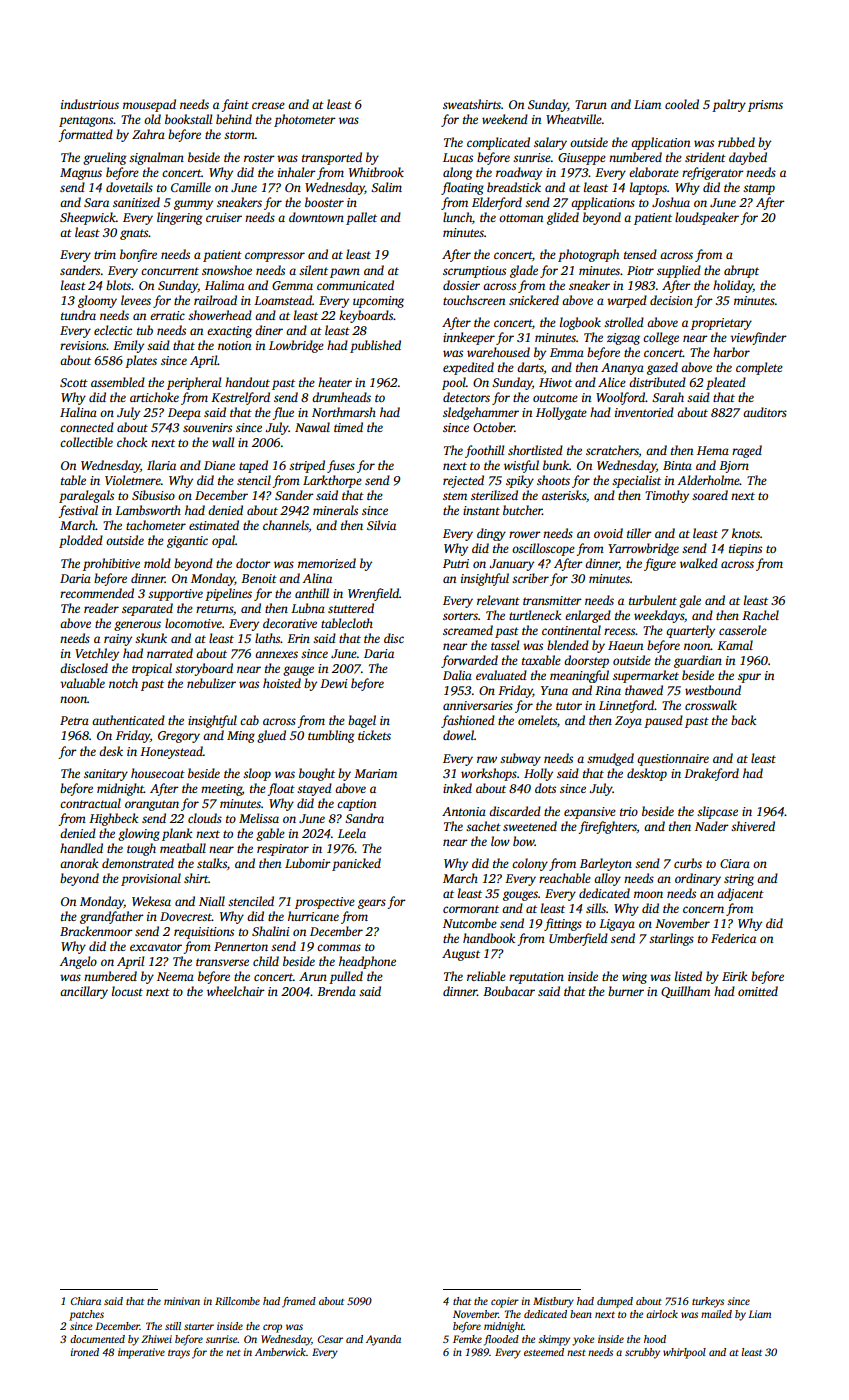  I want to click on Chiara, so click(86, 1301).
